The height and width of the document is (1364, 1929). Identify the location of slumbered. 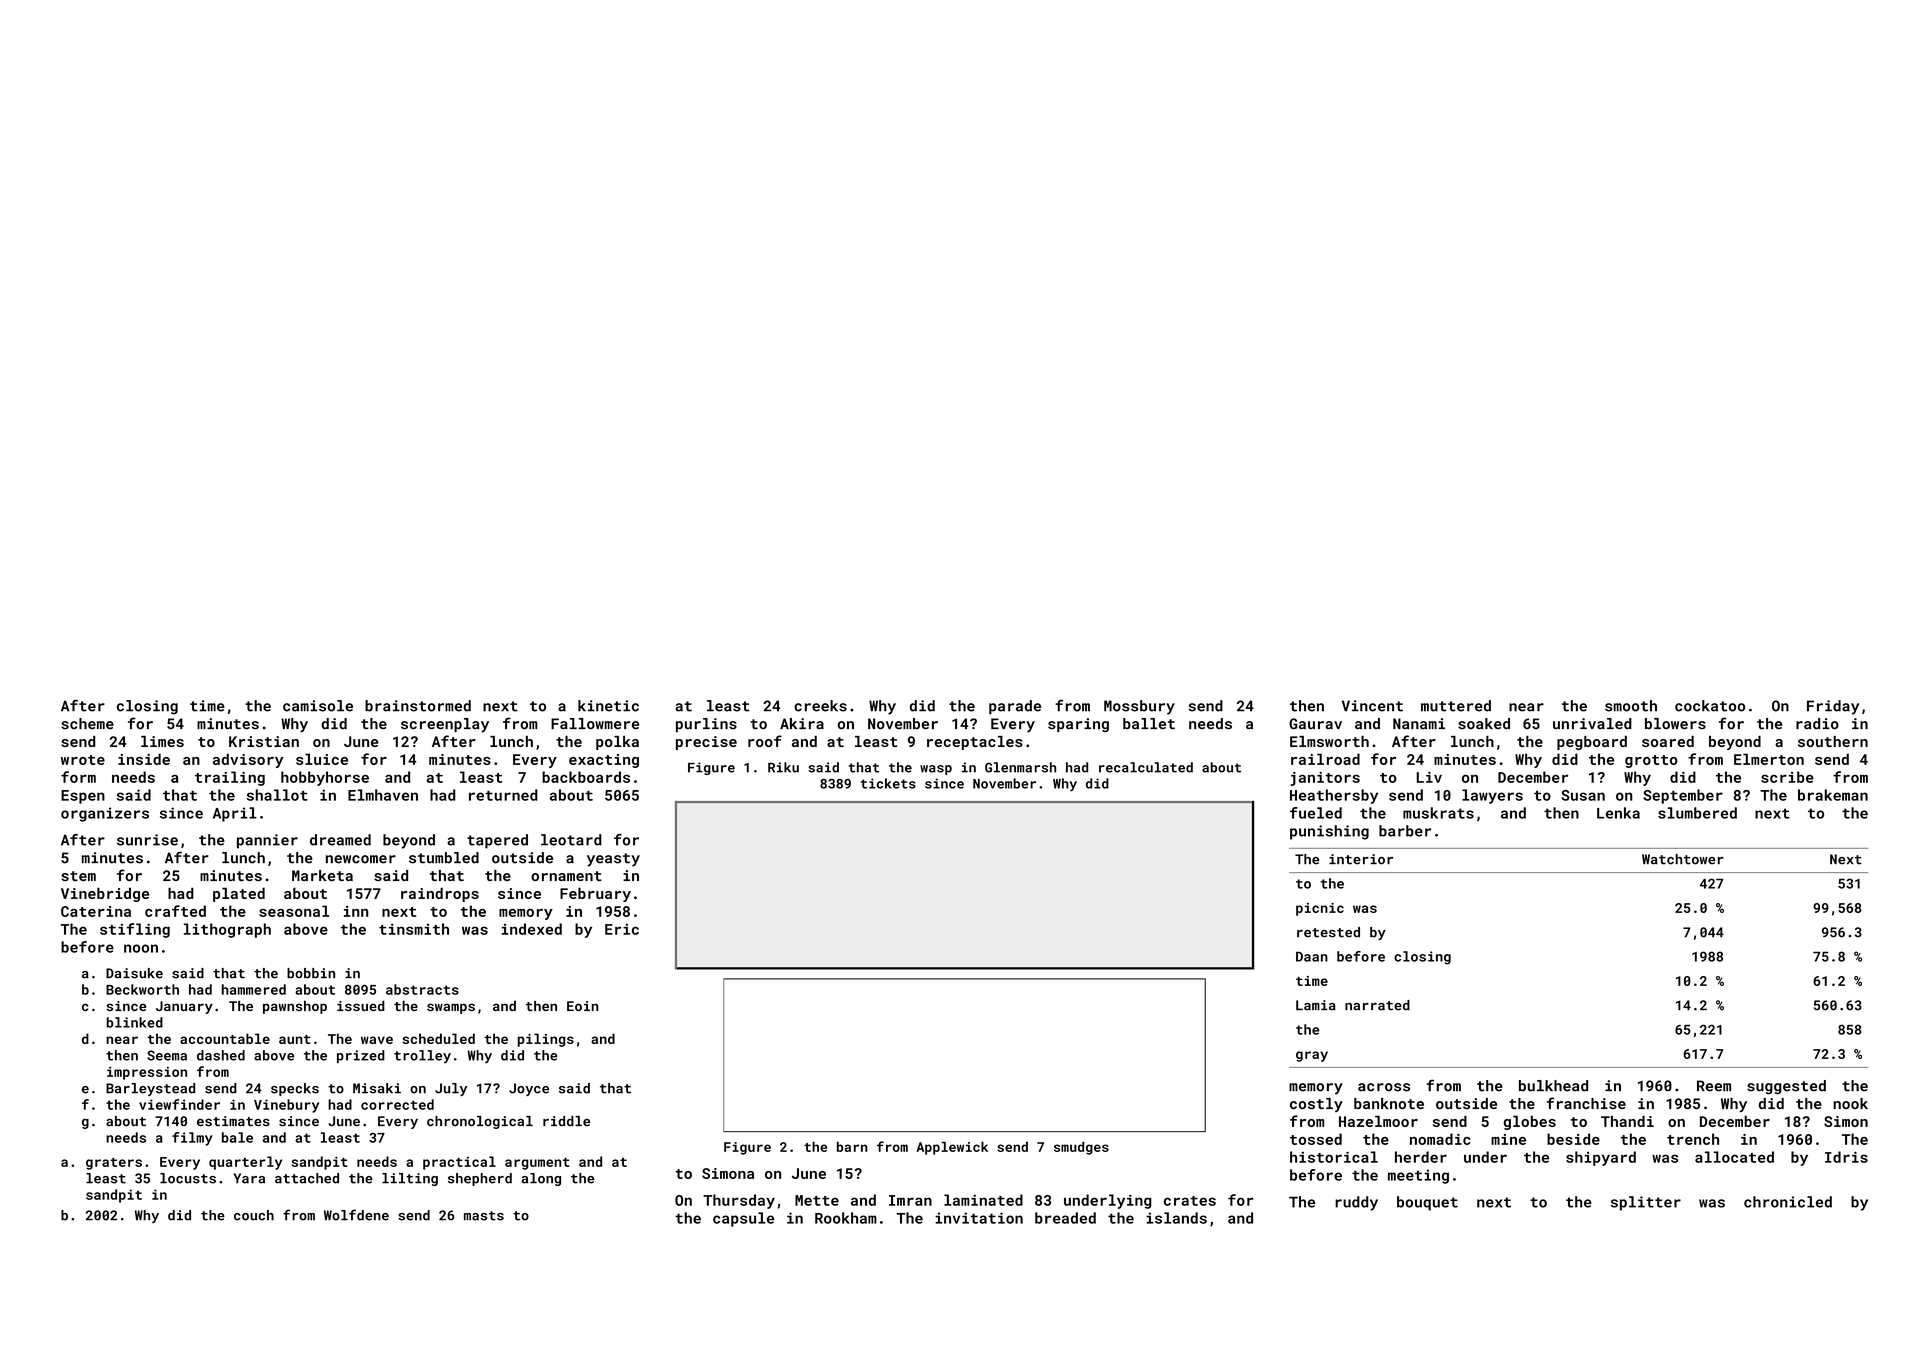
(1697, 813).
